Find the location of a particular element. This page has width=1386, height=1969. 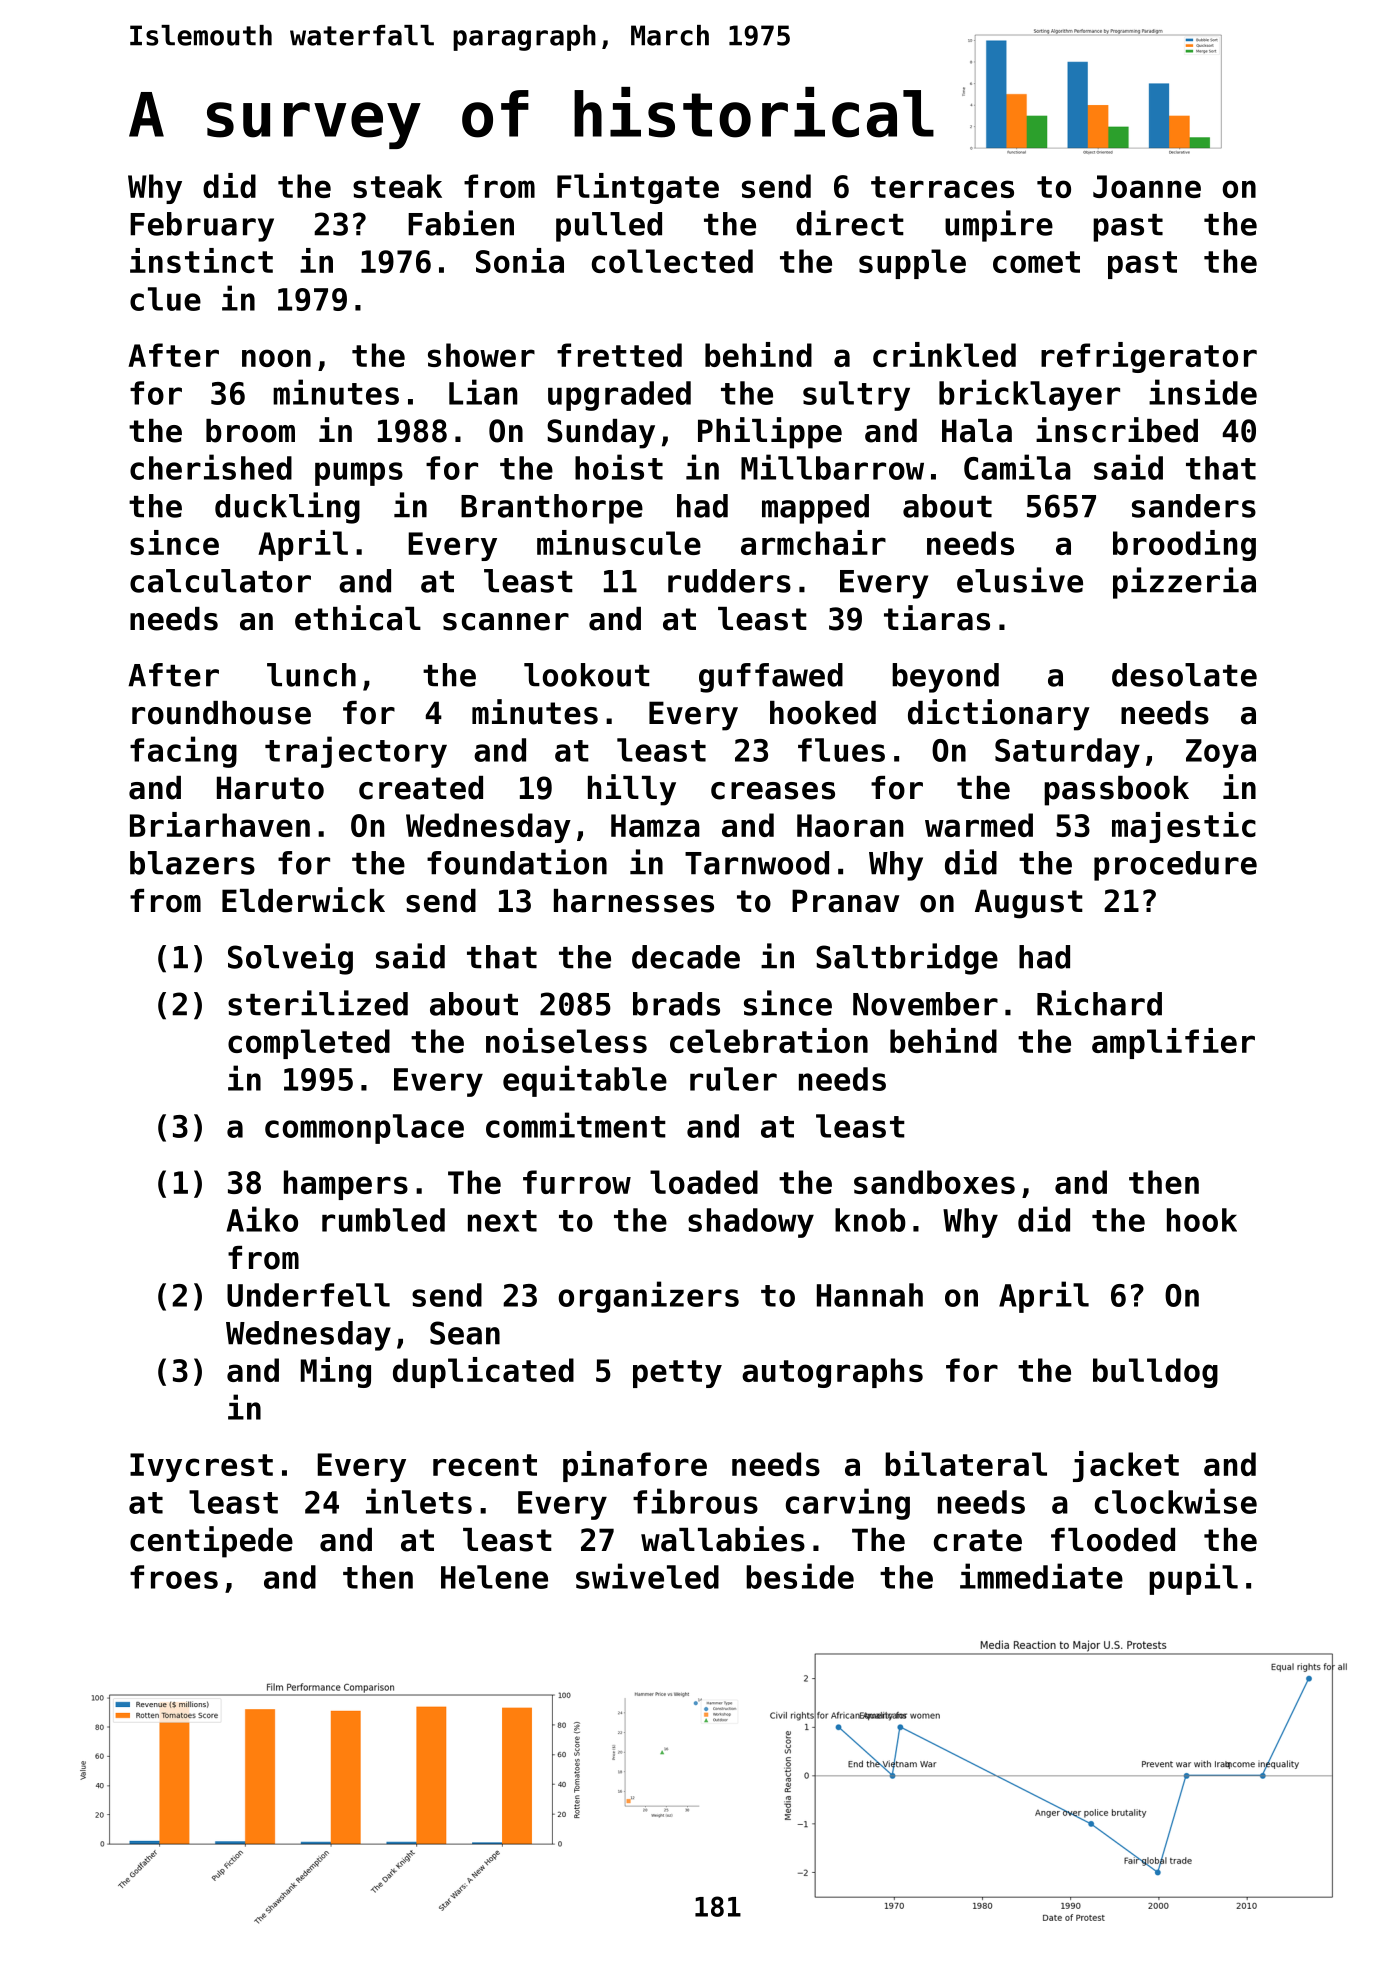

sandboxes is located at coordinates (934, 1182).
